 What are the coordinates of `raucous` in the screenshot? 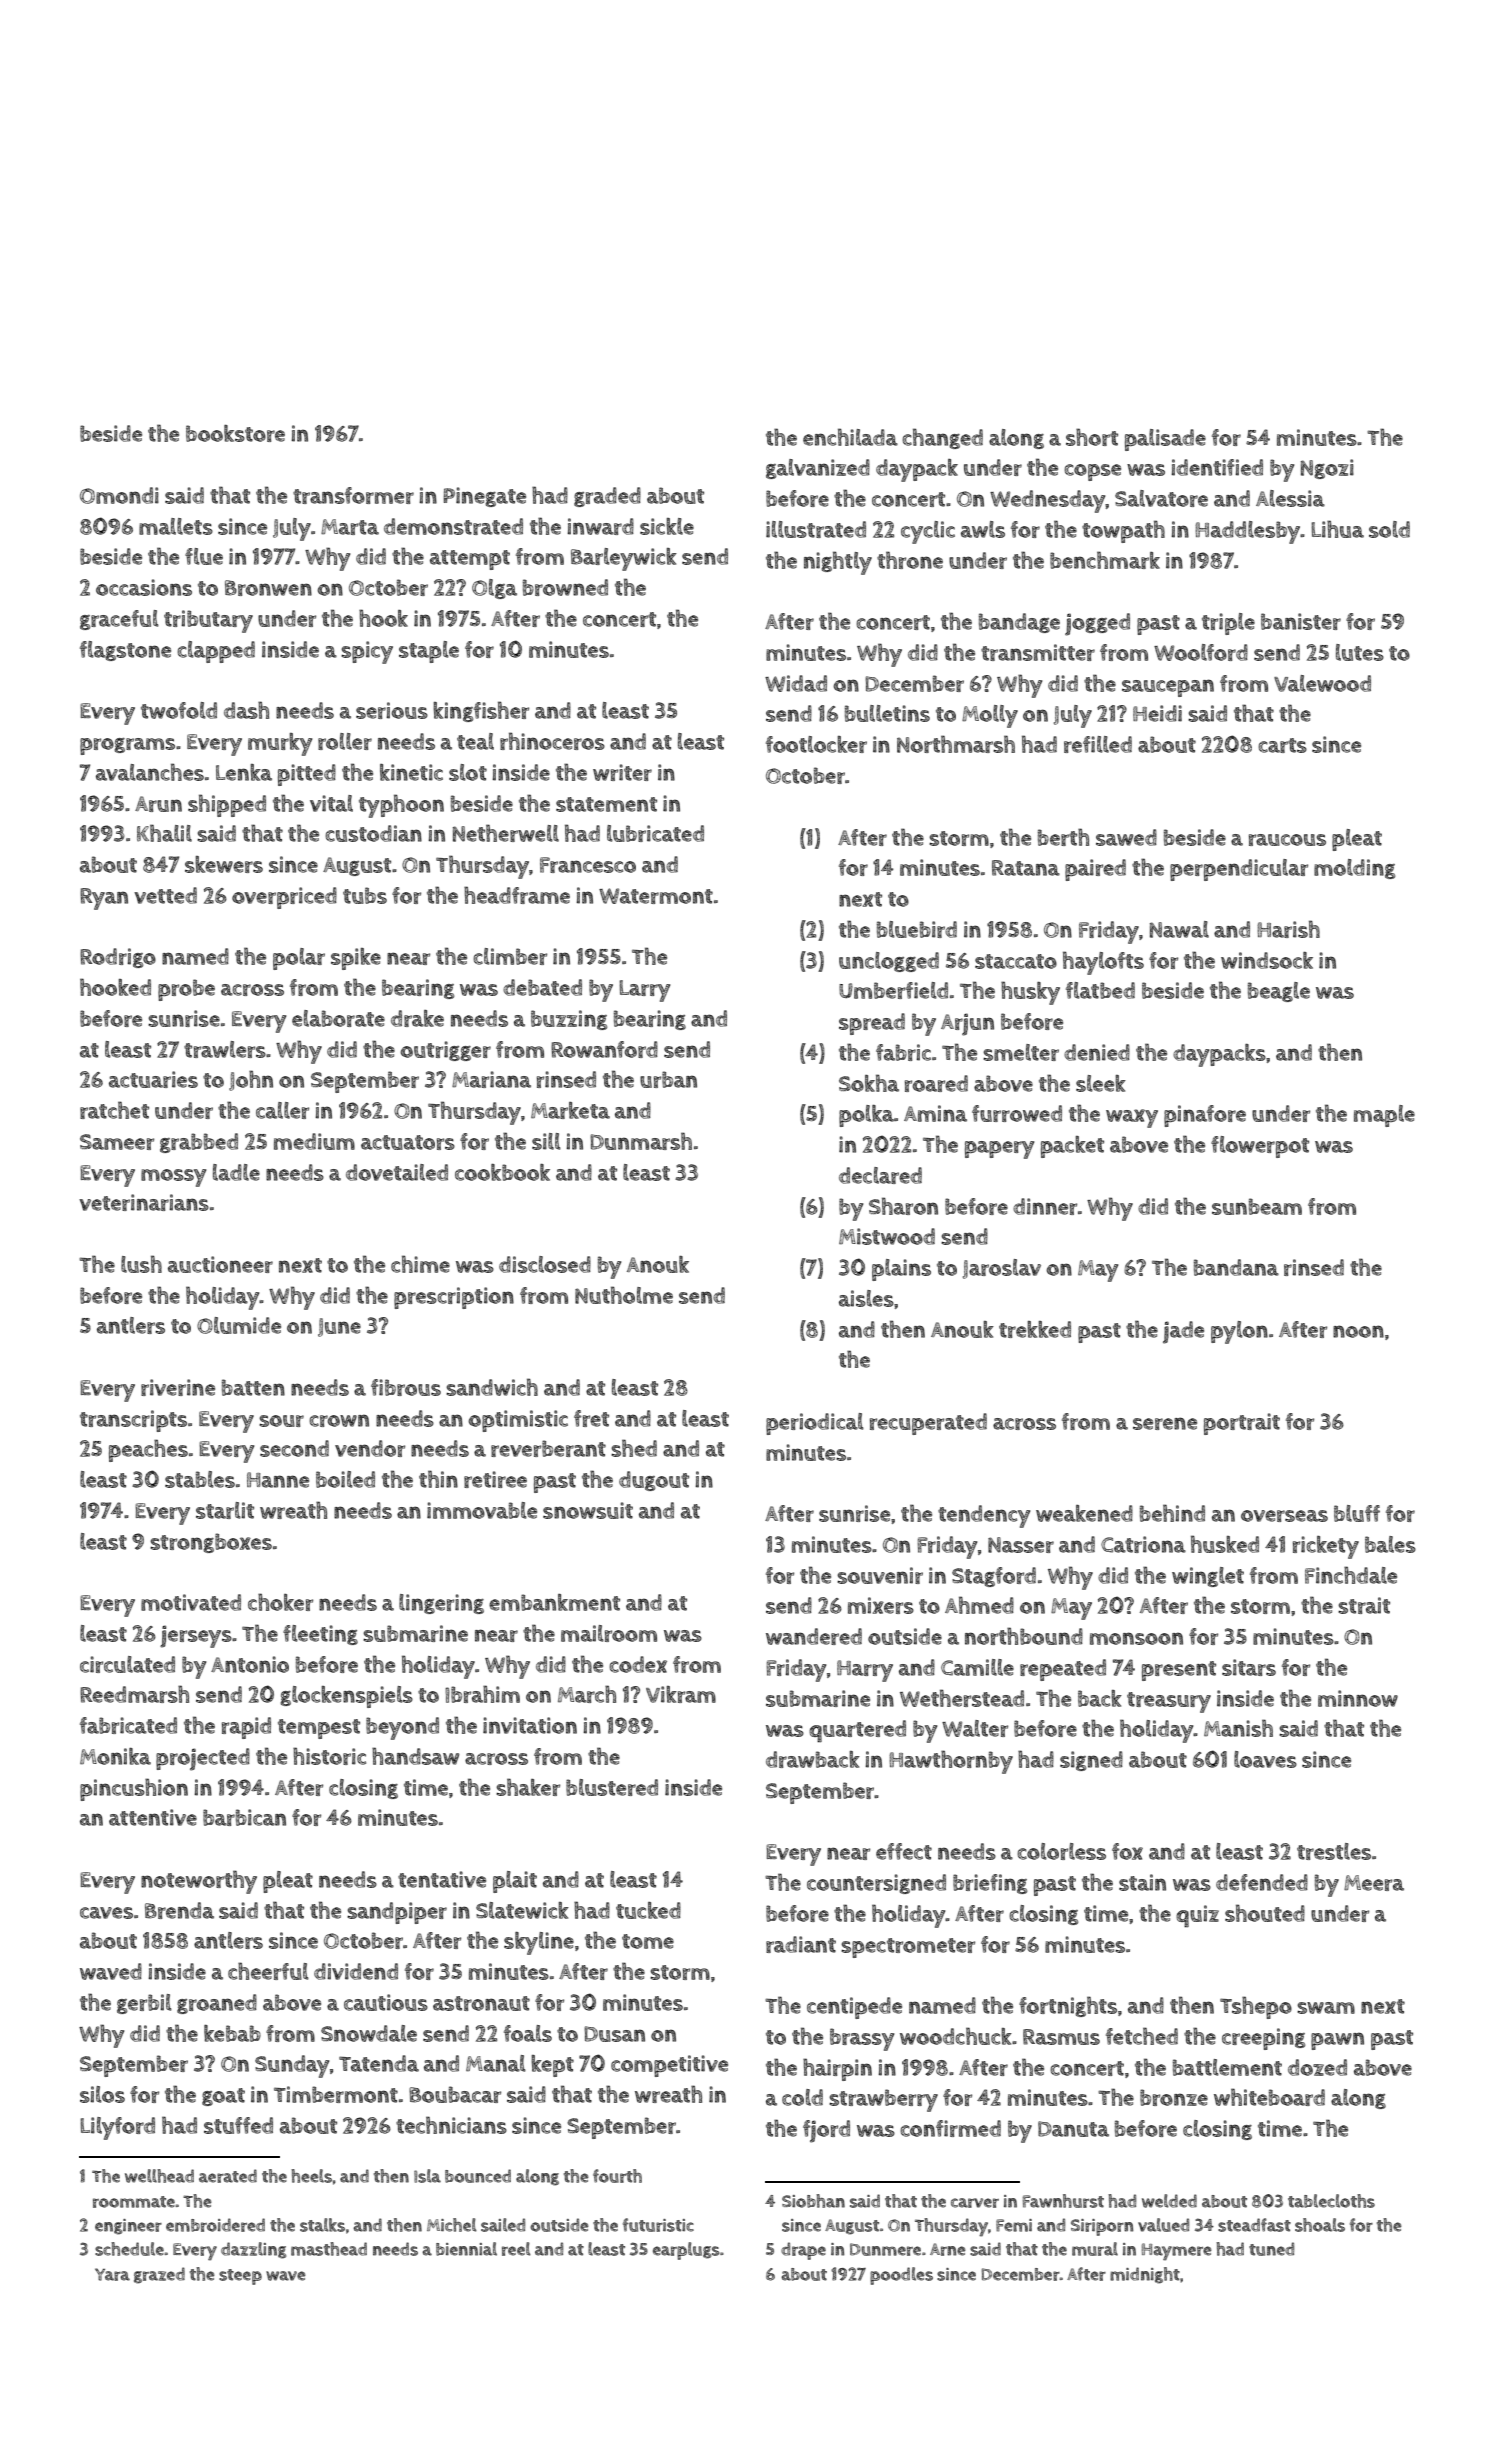 It's located at (1287, 840).
